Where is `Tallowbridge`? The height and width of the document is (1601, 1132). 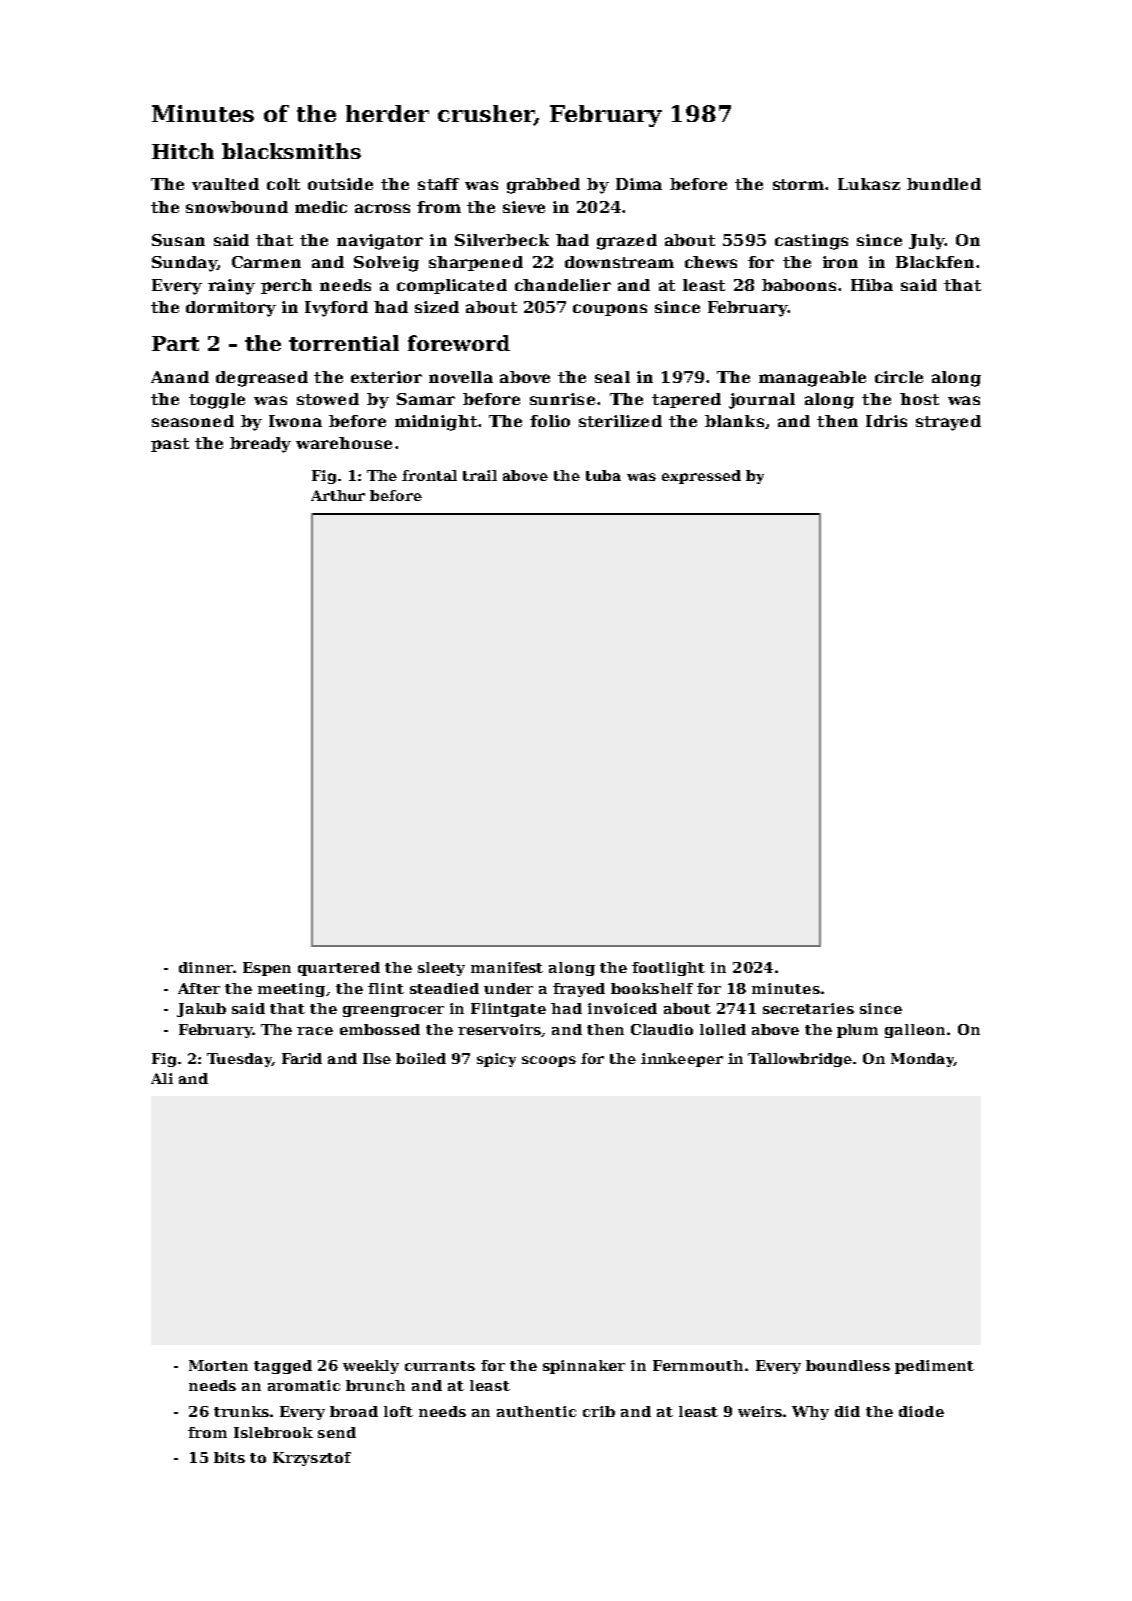
Tallowbridge is located at coordinates (800, 1060).
